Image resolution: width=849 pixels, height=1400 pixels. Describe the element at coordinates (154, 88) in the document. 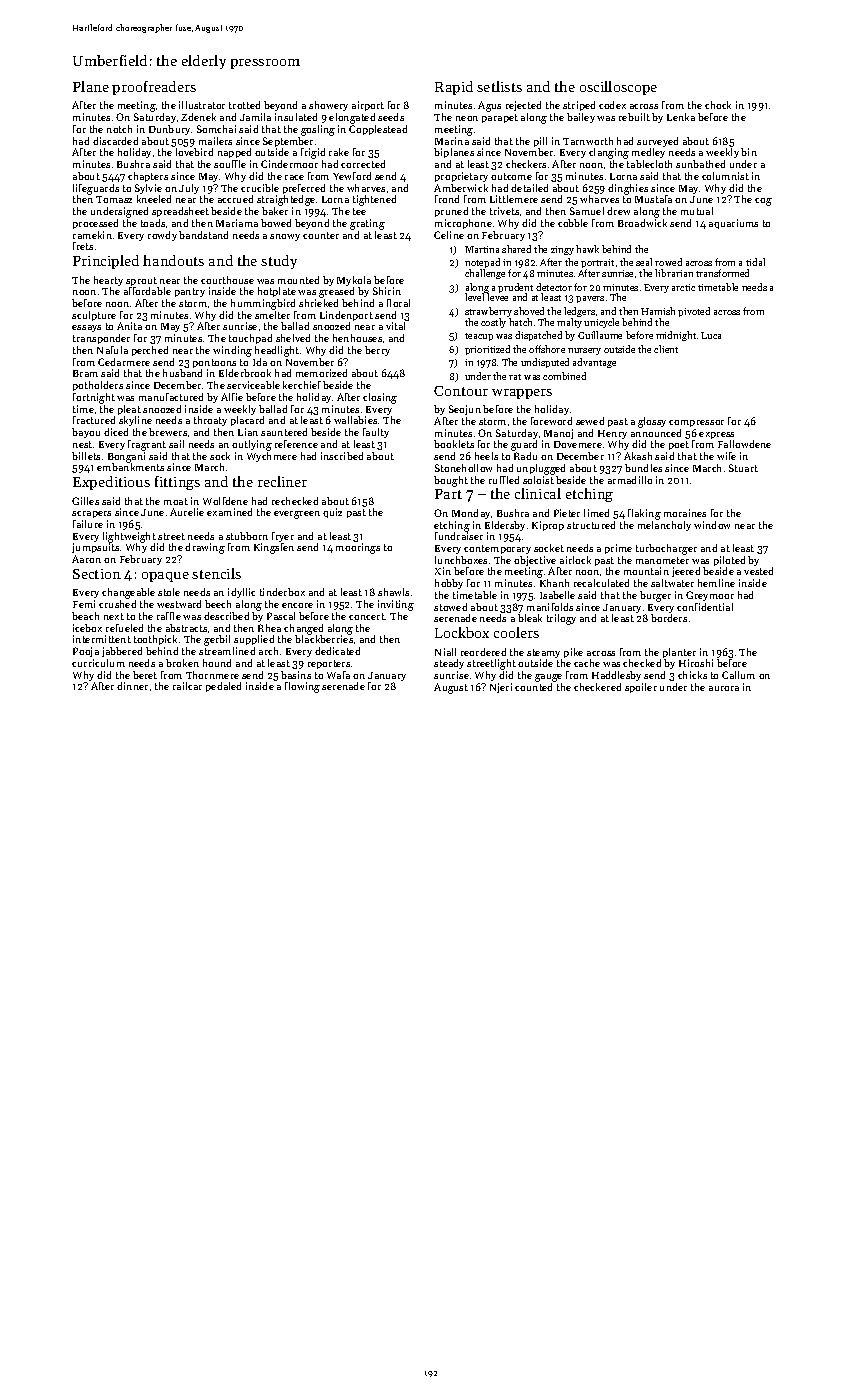

I see `proofreaders` at that location.
